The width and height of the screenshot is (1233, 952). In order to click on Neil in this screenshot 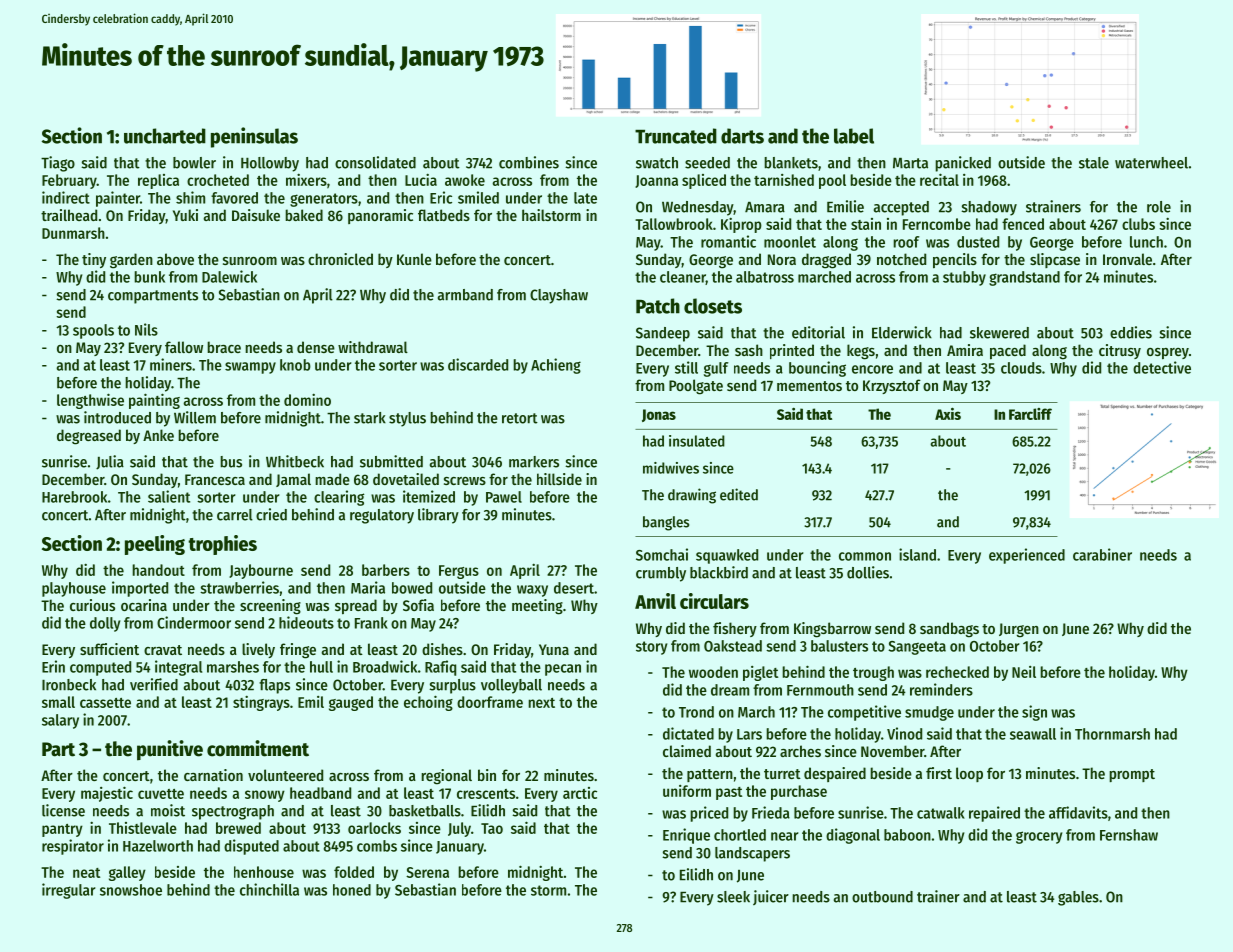, I will do `click(1024, 672)`.
